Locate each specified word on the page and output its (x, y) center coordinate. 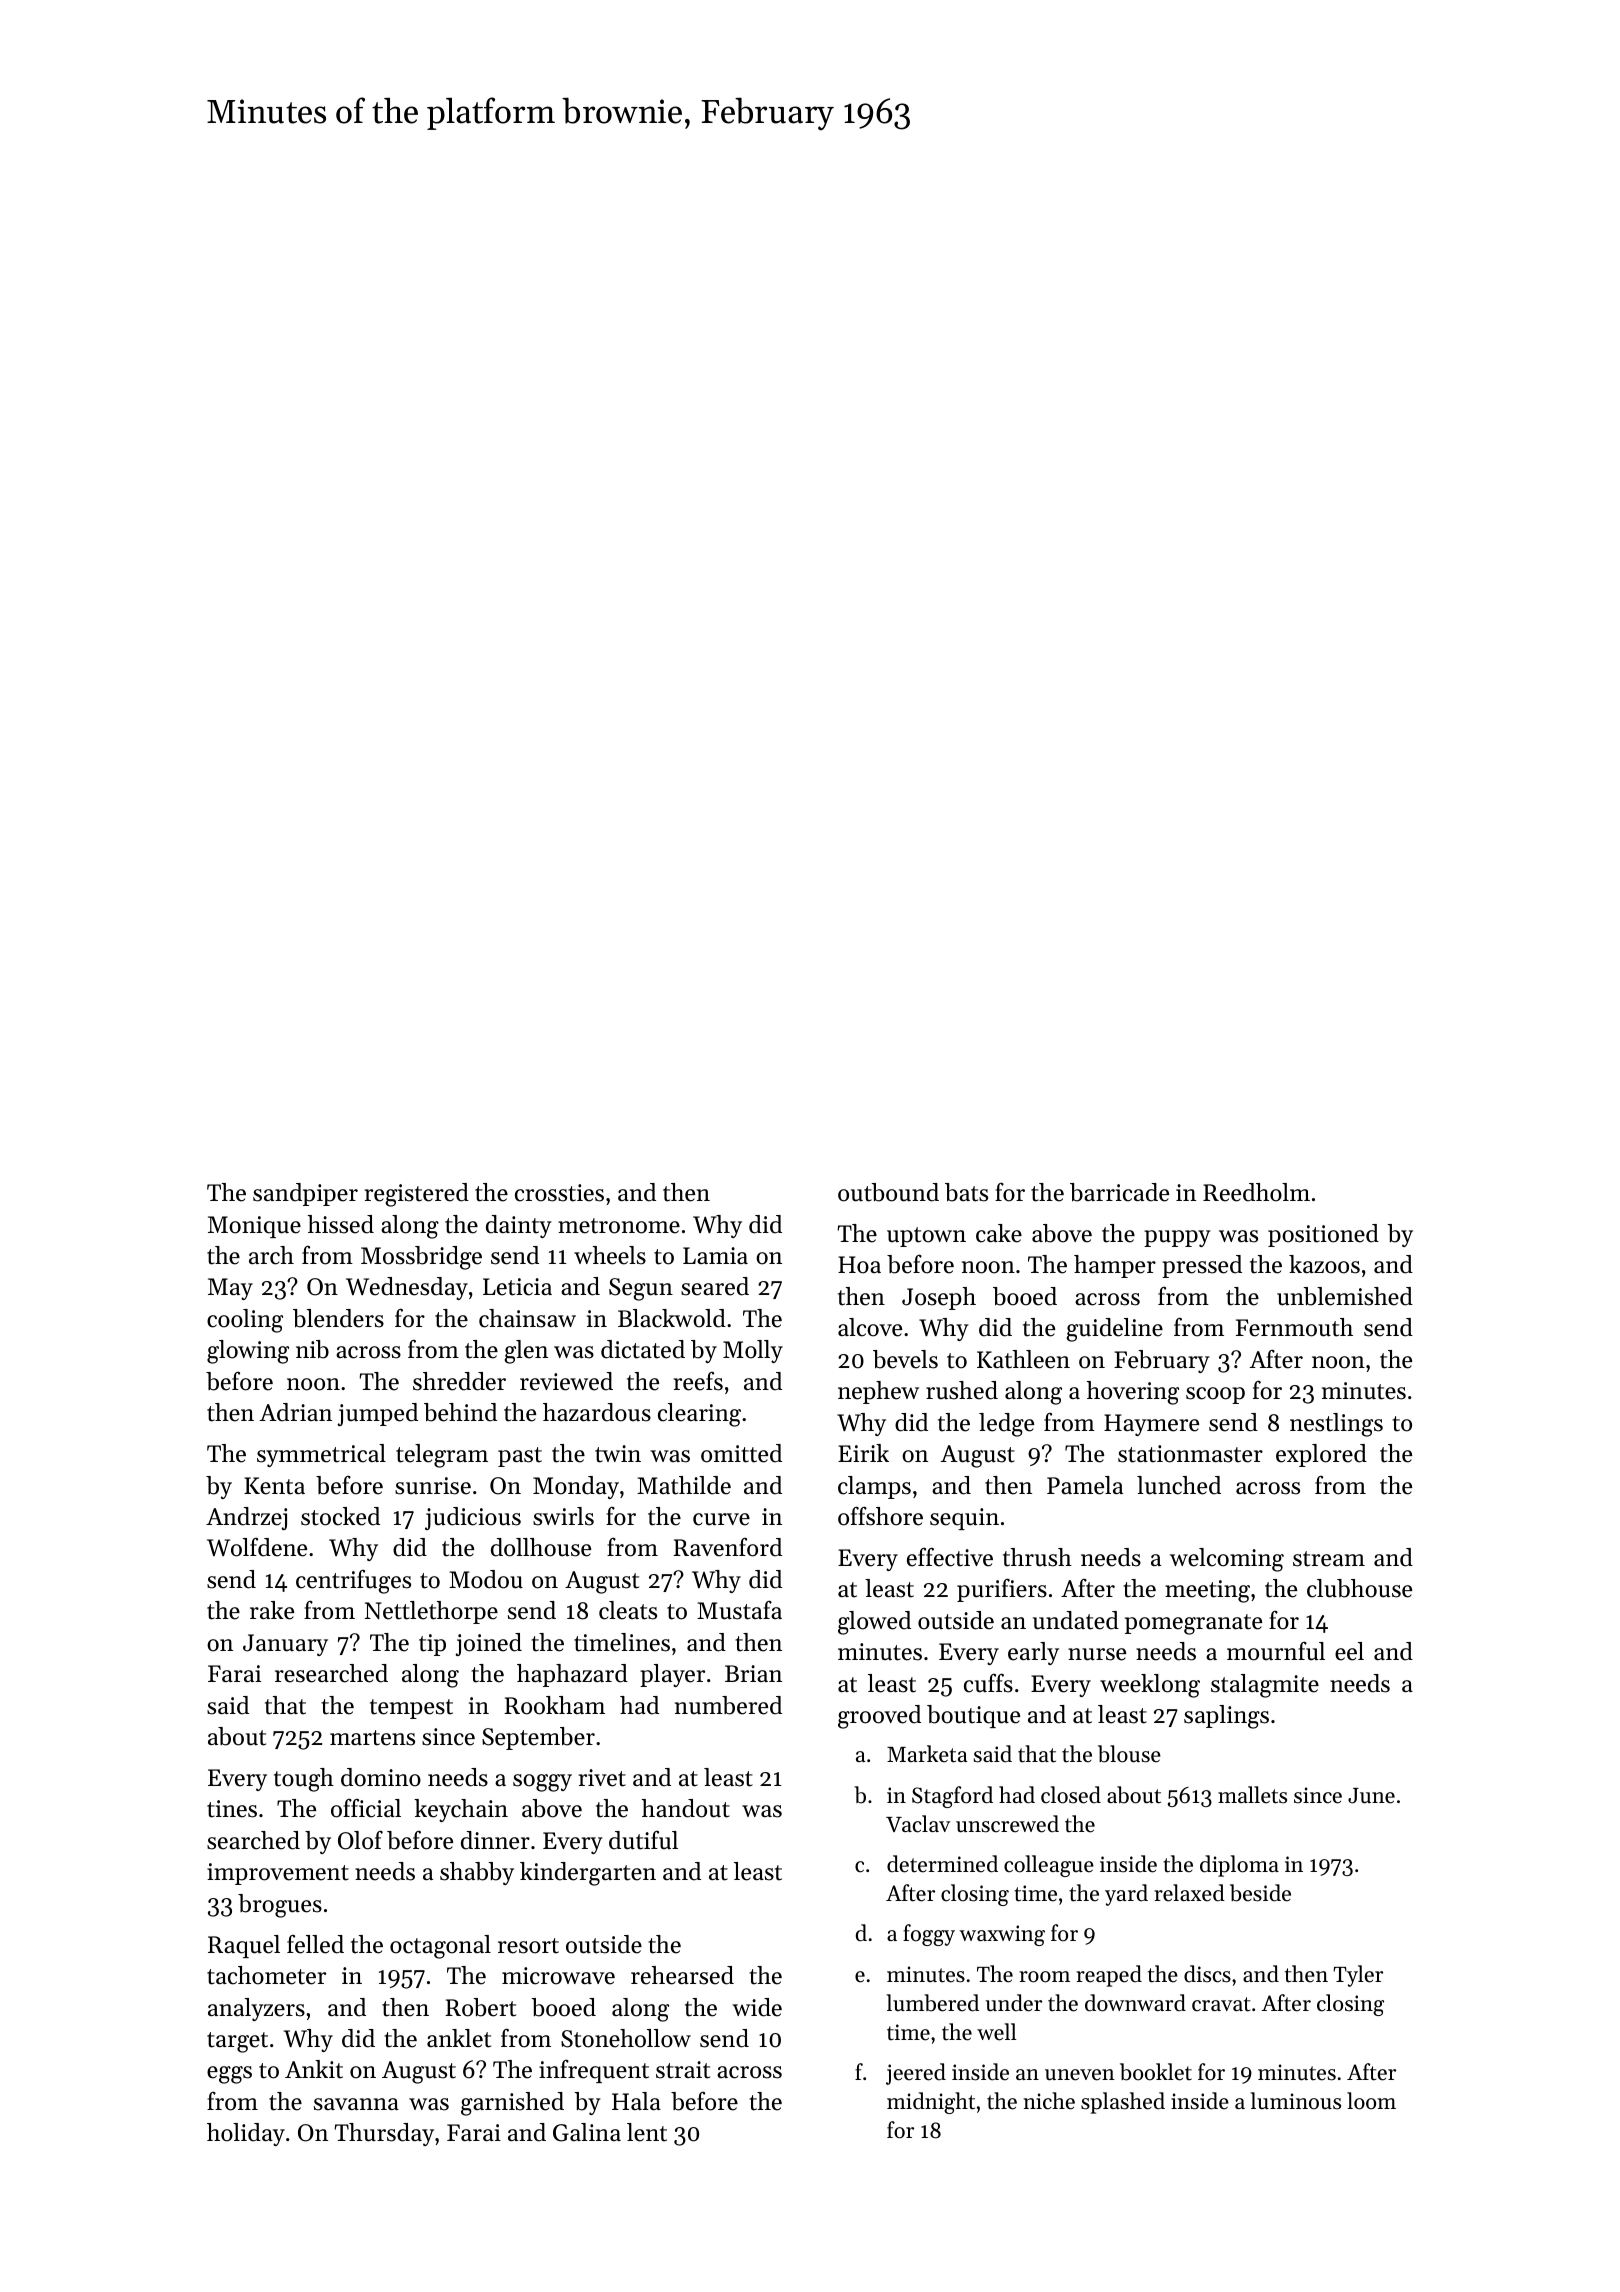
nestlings (1336, 1425)
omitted (741, 1453)
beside (1260, 1893)
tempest (411, 1709)
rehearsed (682, 1975)
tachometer (266, 1975)
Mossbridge (421, 1258)
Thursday (384, 2134)
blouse (1129, 1754)
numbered (728, 1705)
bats (966, 1192)
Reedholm (1256, 1192)
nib (312, 1349)
